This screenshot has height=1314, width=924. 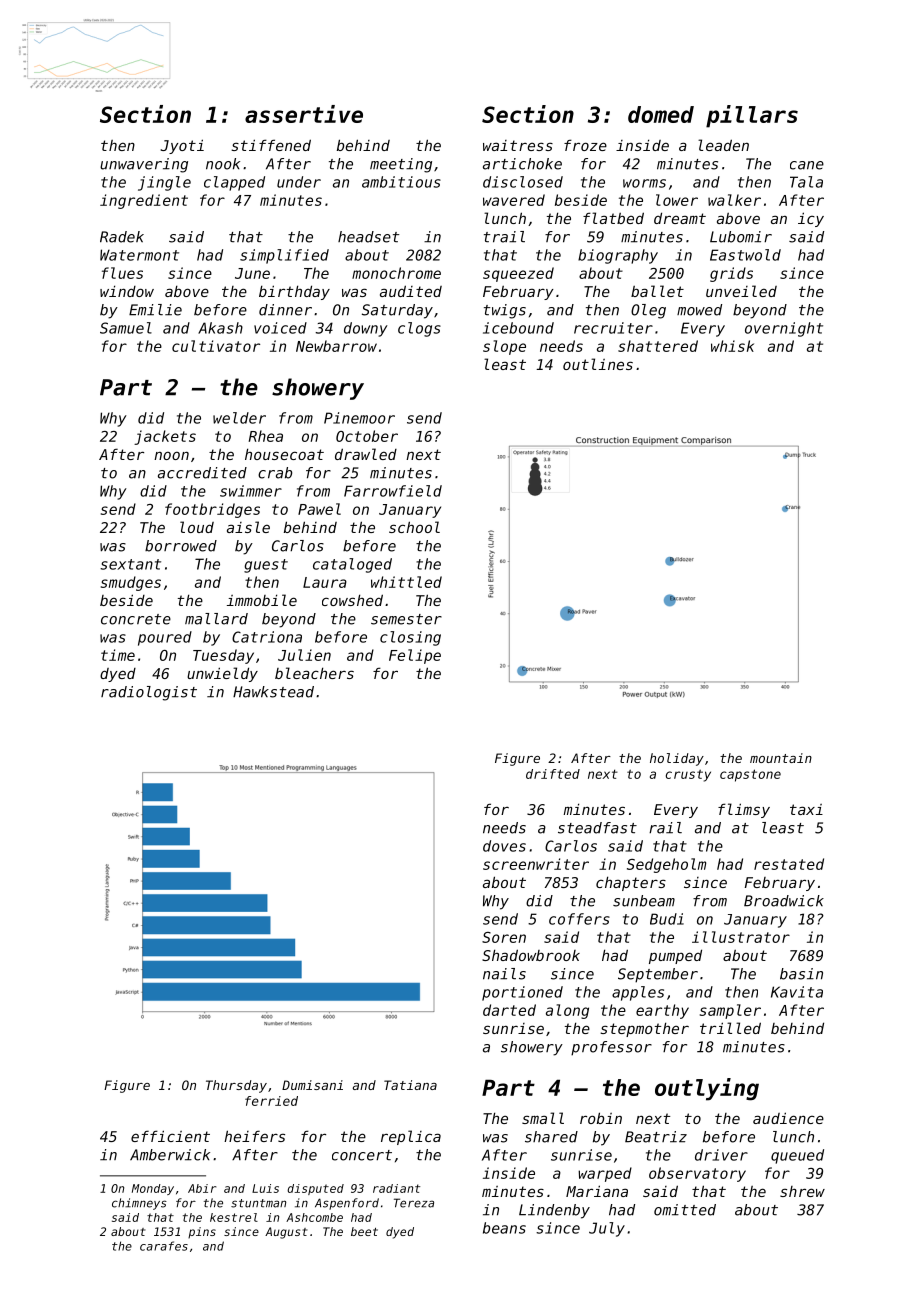 I want to click on domed, so click(x=661, y=114).
